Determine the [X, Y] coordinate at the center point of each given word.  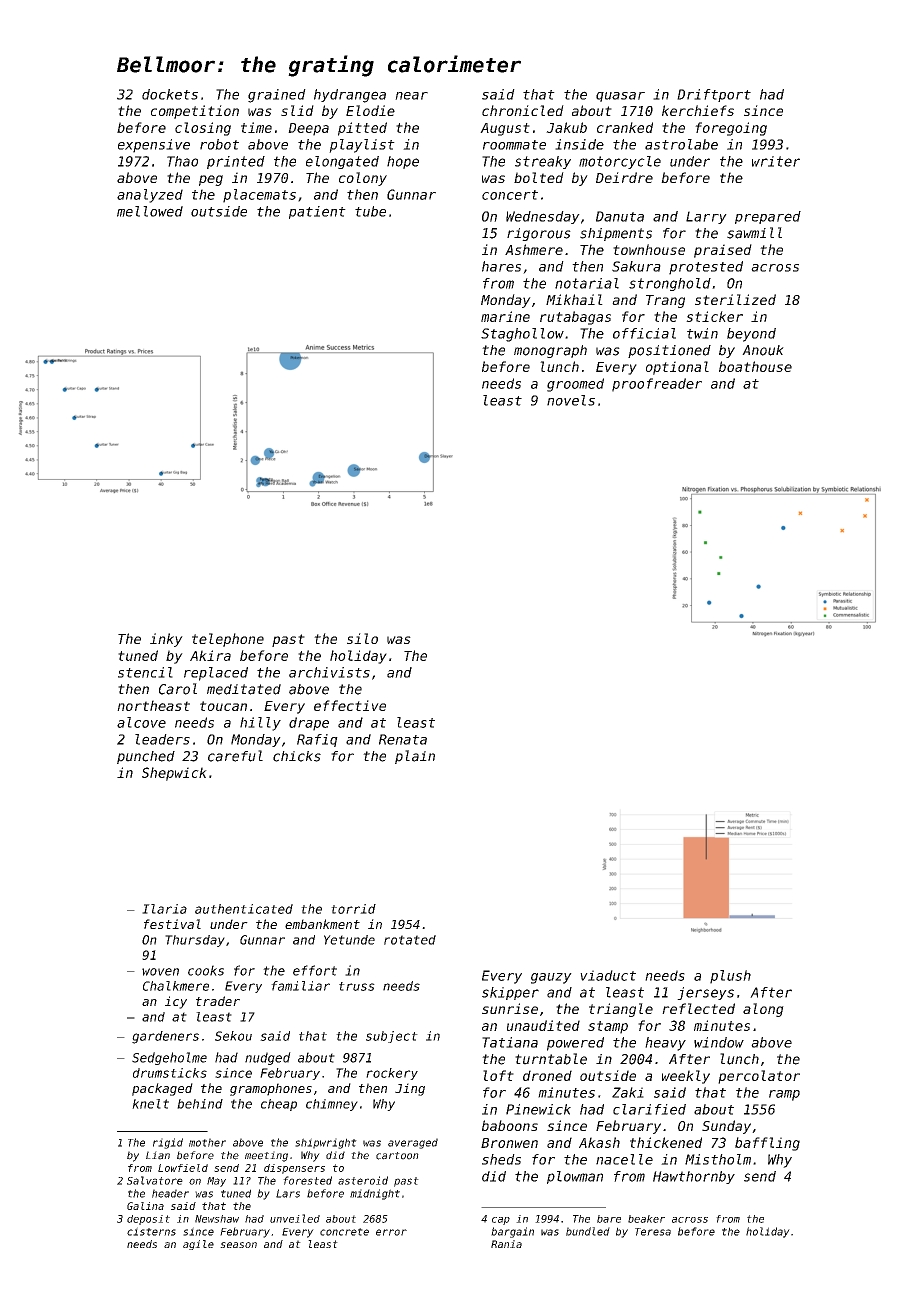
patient [317, 212]
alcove [141, 722]
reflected [698, 1008]
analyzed [150, 196]
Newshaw [217, 1219]
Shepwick [174, 774]
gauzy [551, 978]
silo [362, 638]
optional [677, 368]
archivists [329, 672]
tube [370, 211]
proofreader [657, 385]
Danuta [620, 216]
